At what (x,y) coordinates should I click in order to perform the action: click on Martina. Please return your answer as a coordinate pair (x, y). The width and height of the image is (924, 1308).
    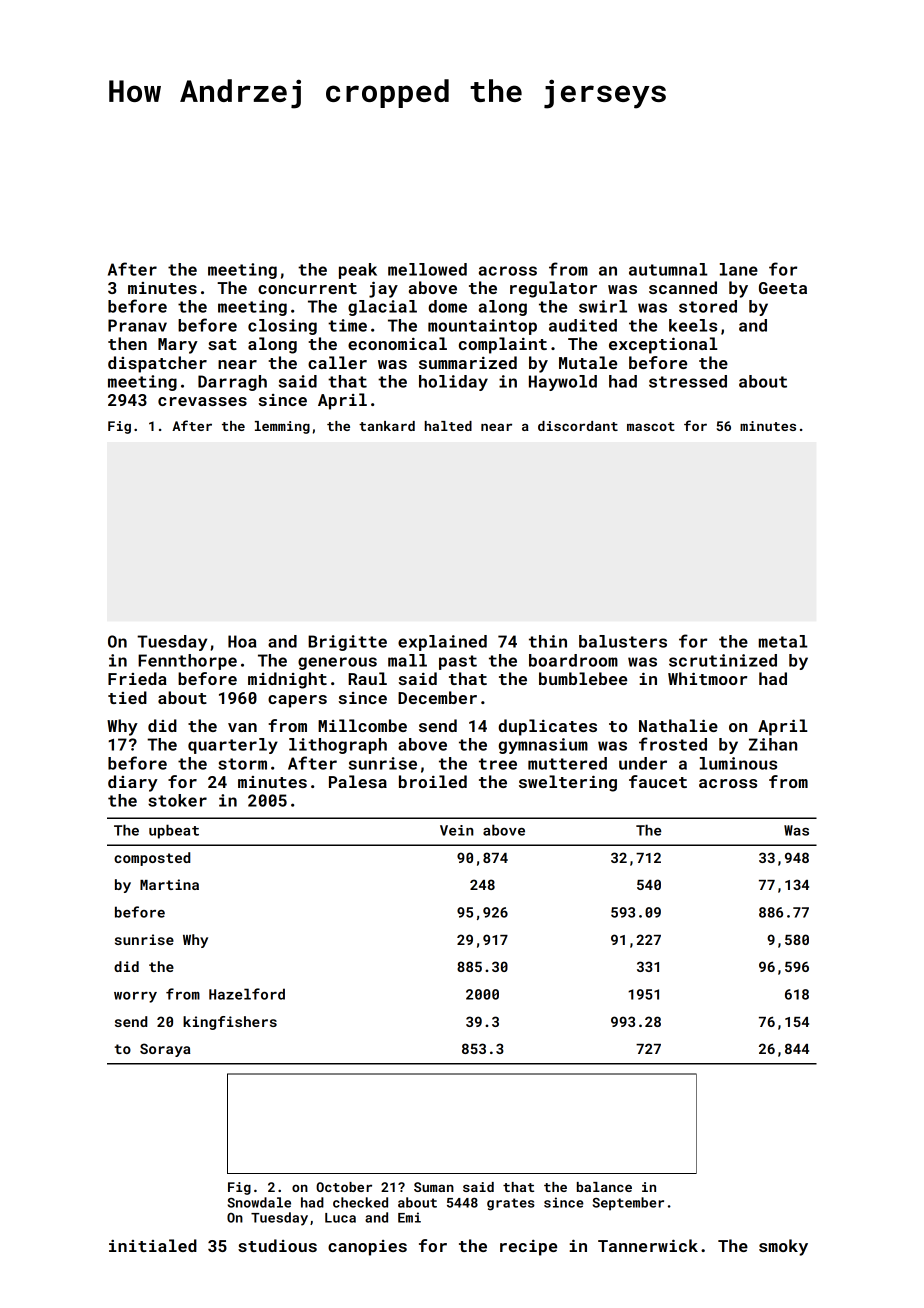
    Looking at the image, I should click on (169, 884).
